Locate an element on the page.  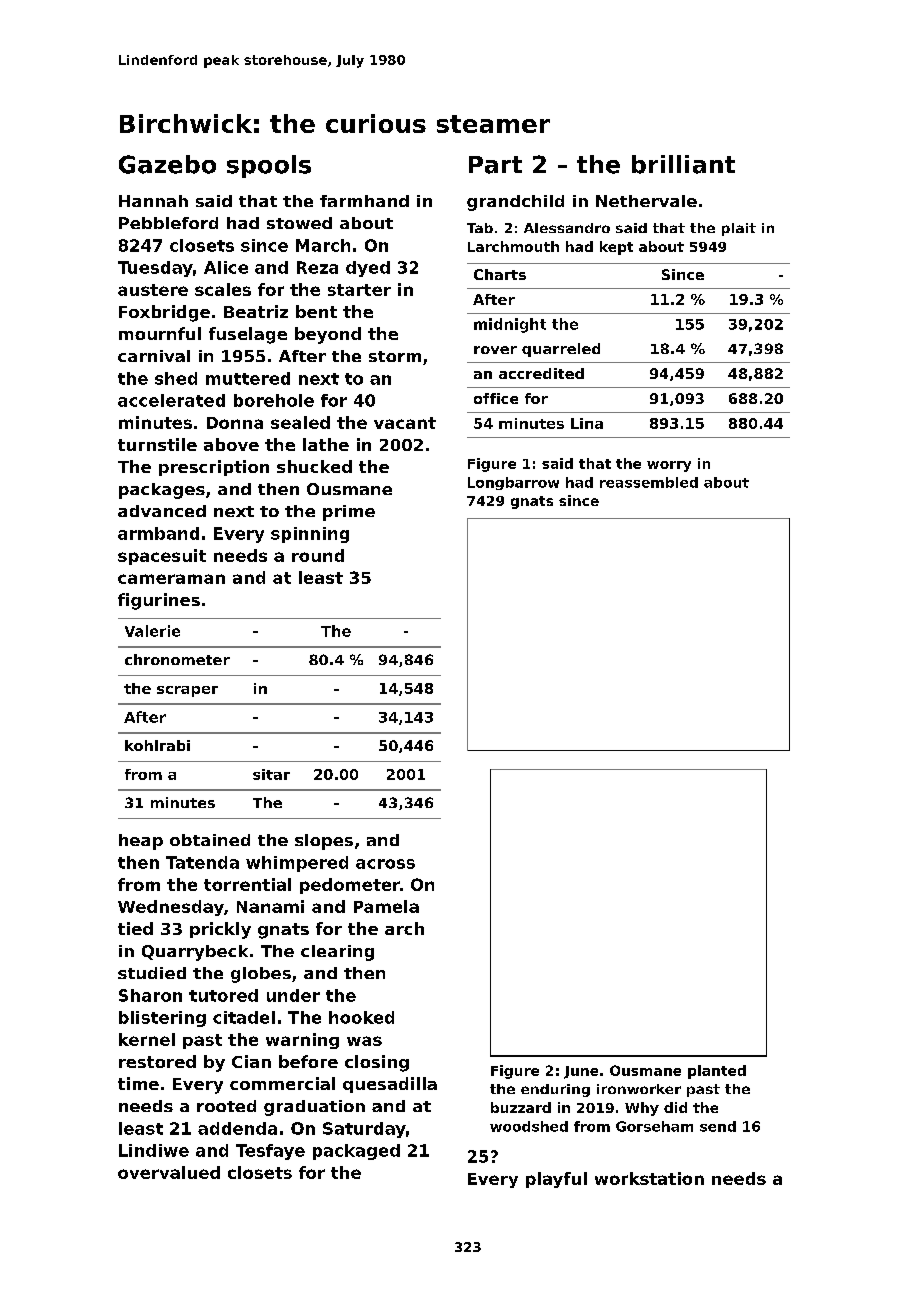
Part is located at coordinates (495, 165).
